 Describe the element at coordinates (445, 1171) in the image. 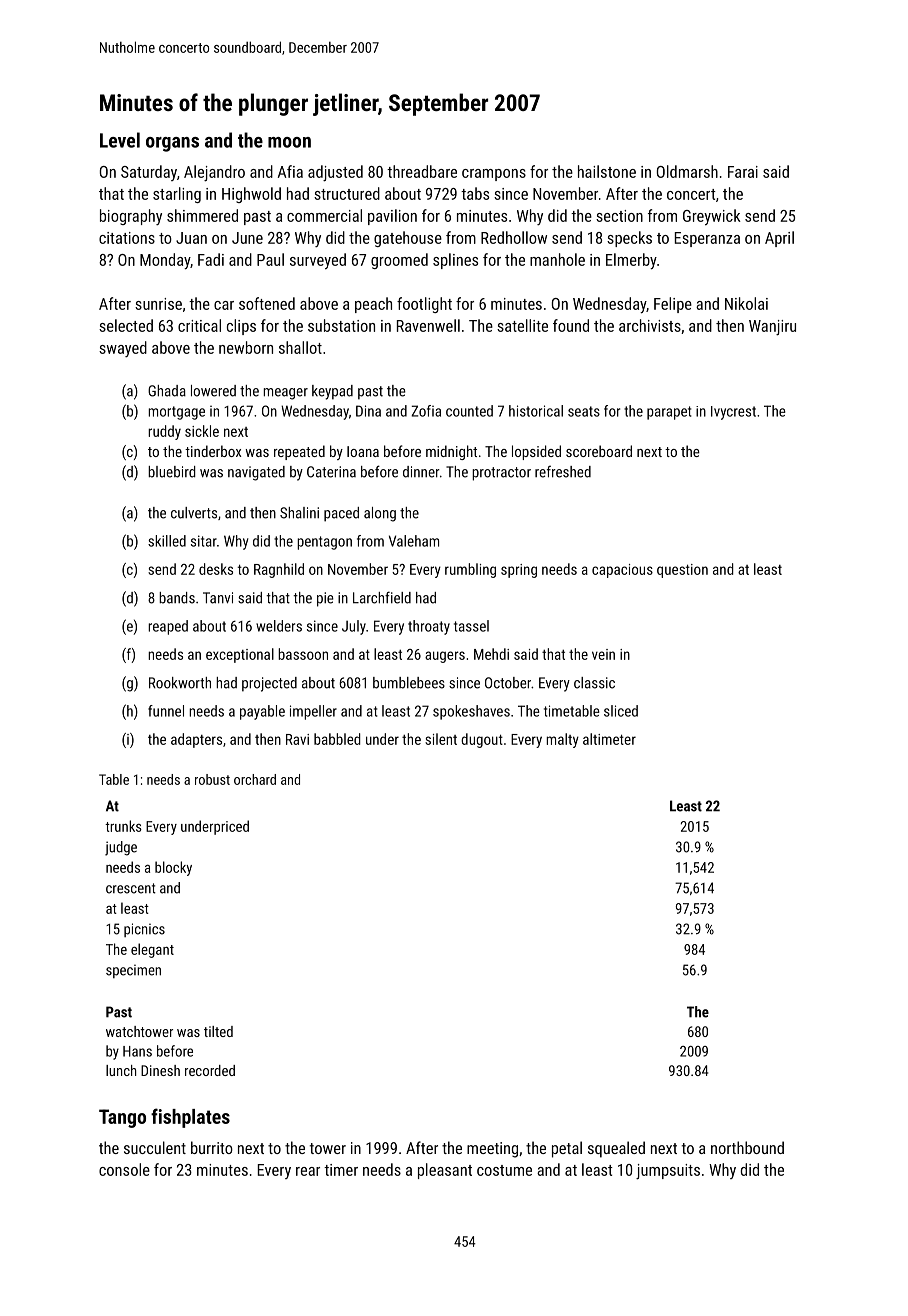

I see `pleasant` at that location.
